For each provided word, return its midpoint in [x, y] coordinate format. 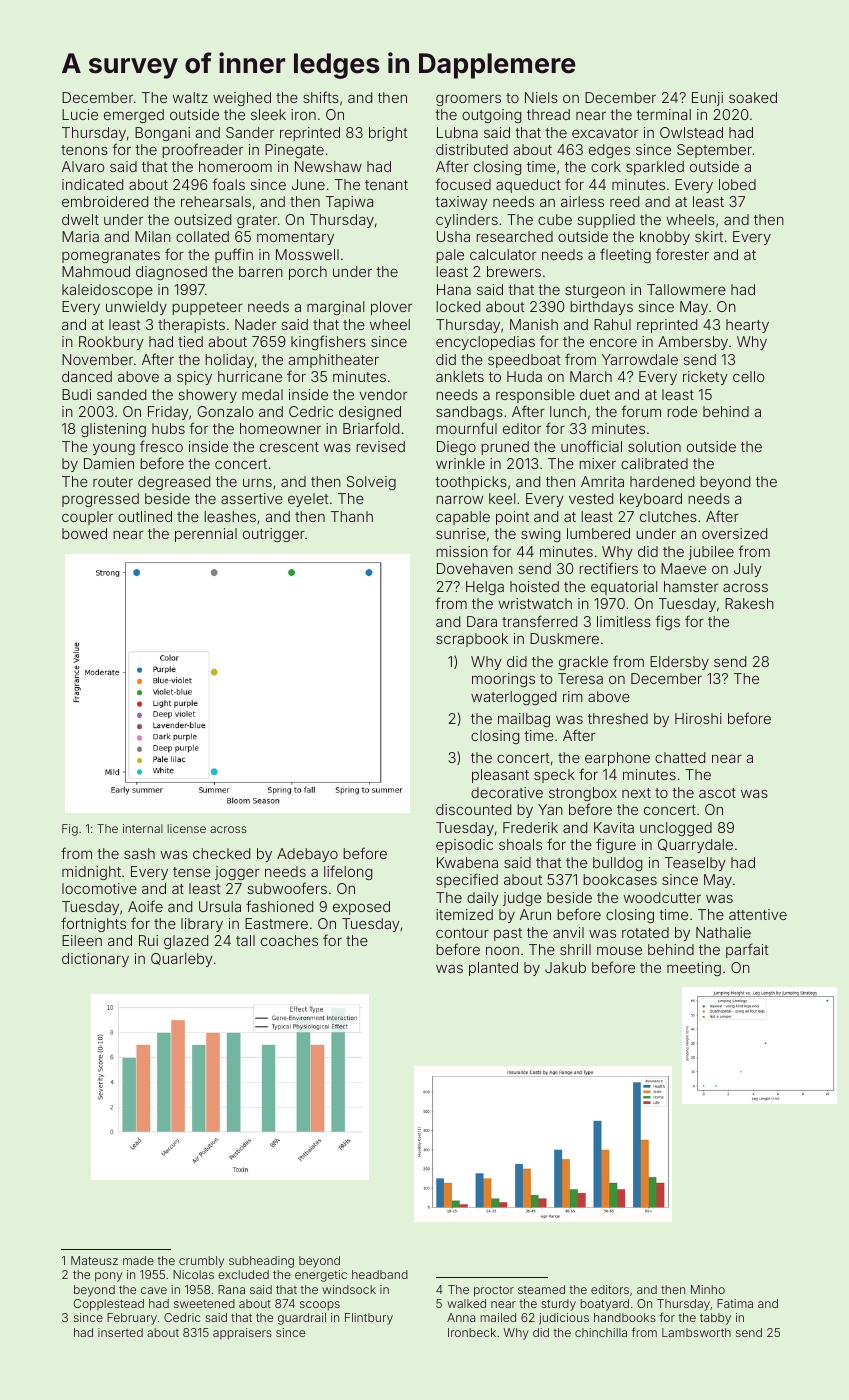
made [138, 1260]
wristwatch [535, 603]
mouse [619, 950]
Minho [708, 1289]
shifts [321, 97]
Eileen [82, 940]
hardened [662, 481]
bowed [84, 533]
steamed [541, 1289]
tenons [84, 150]
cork [606, 166]
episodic [464, 846]
